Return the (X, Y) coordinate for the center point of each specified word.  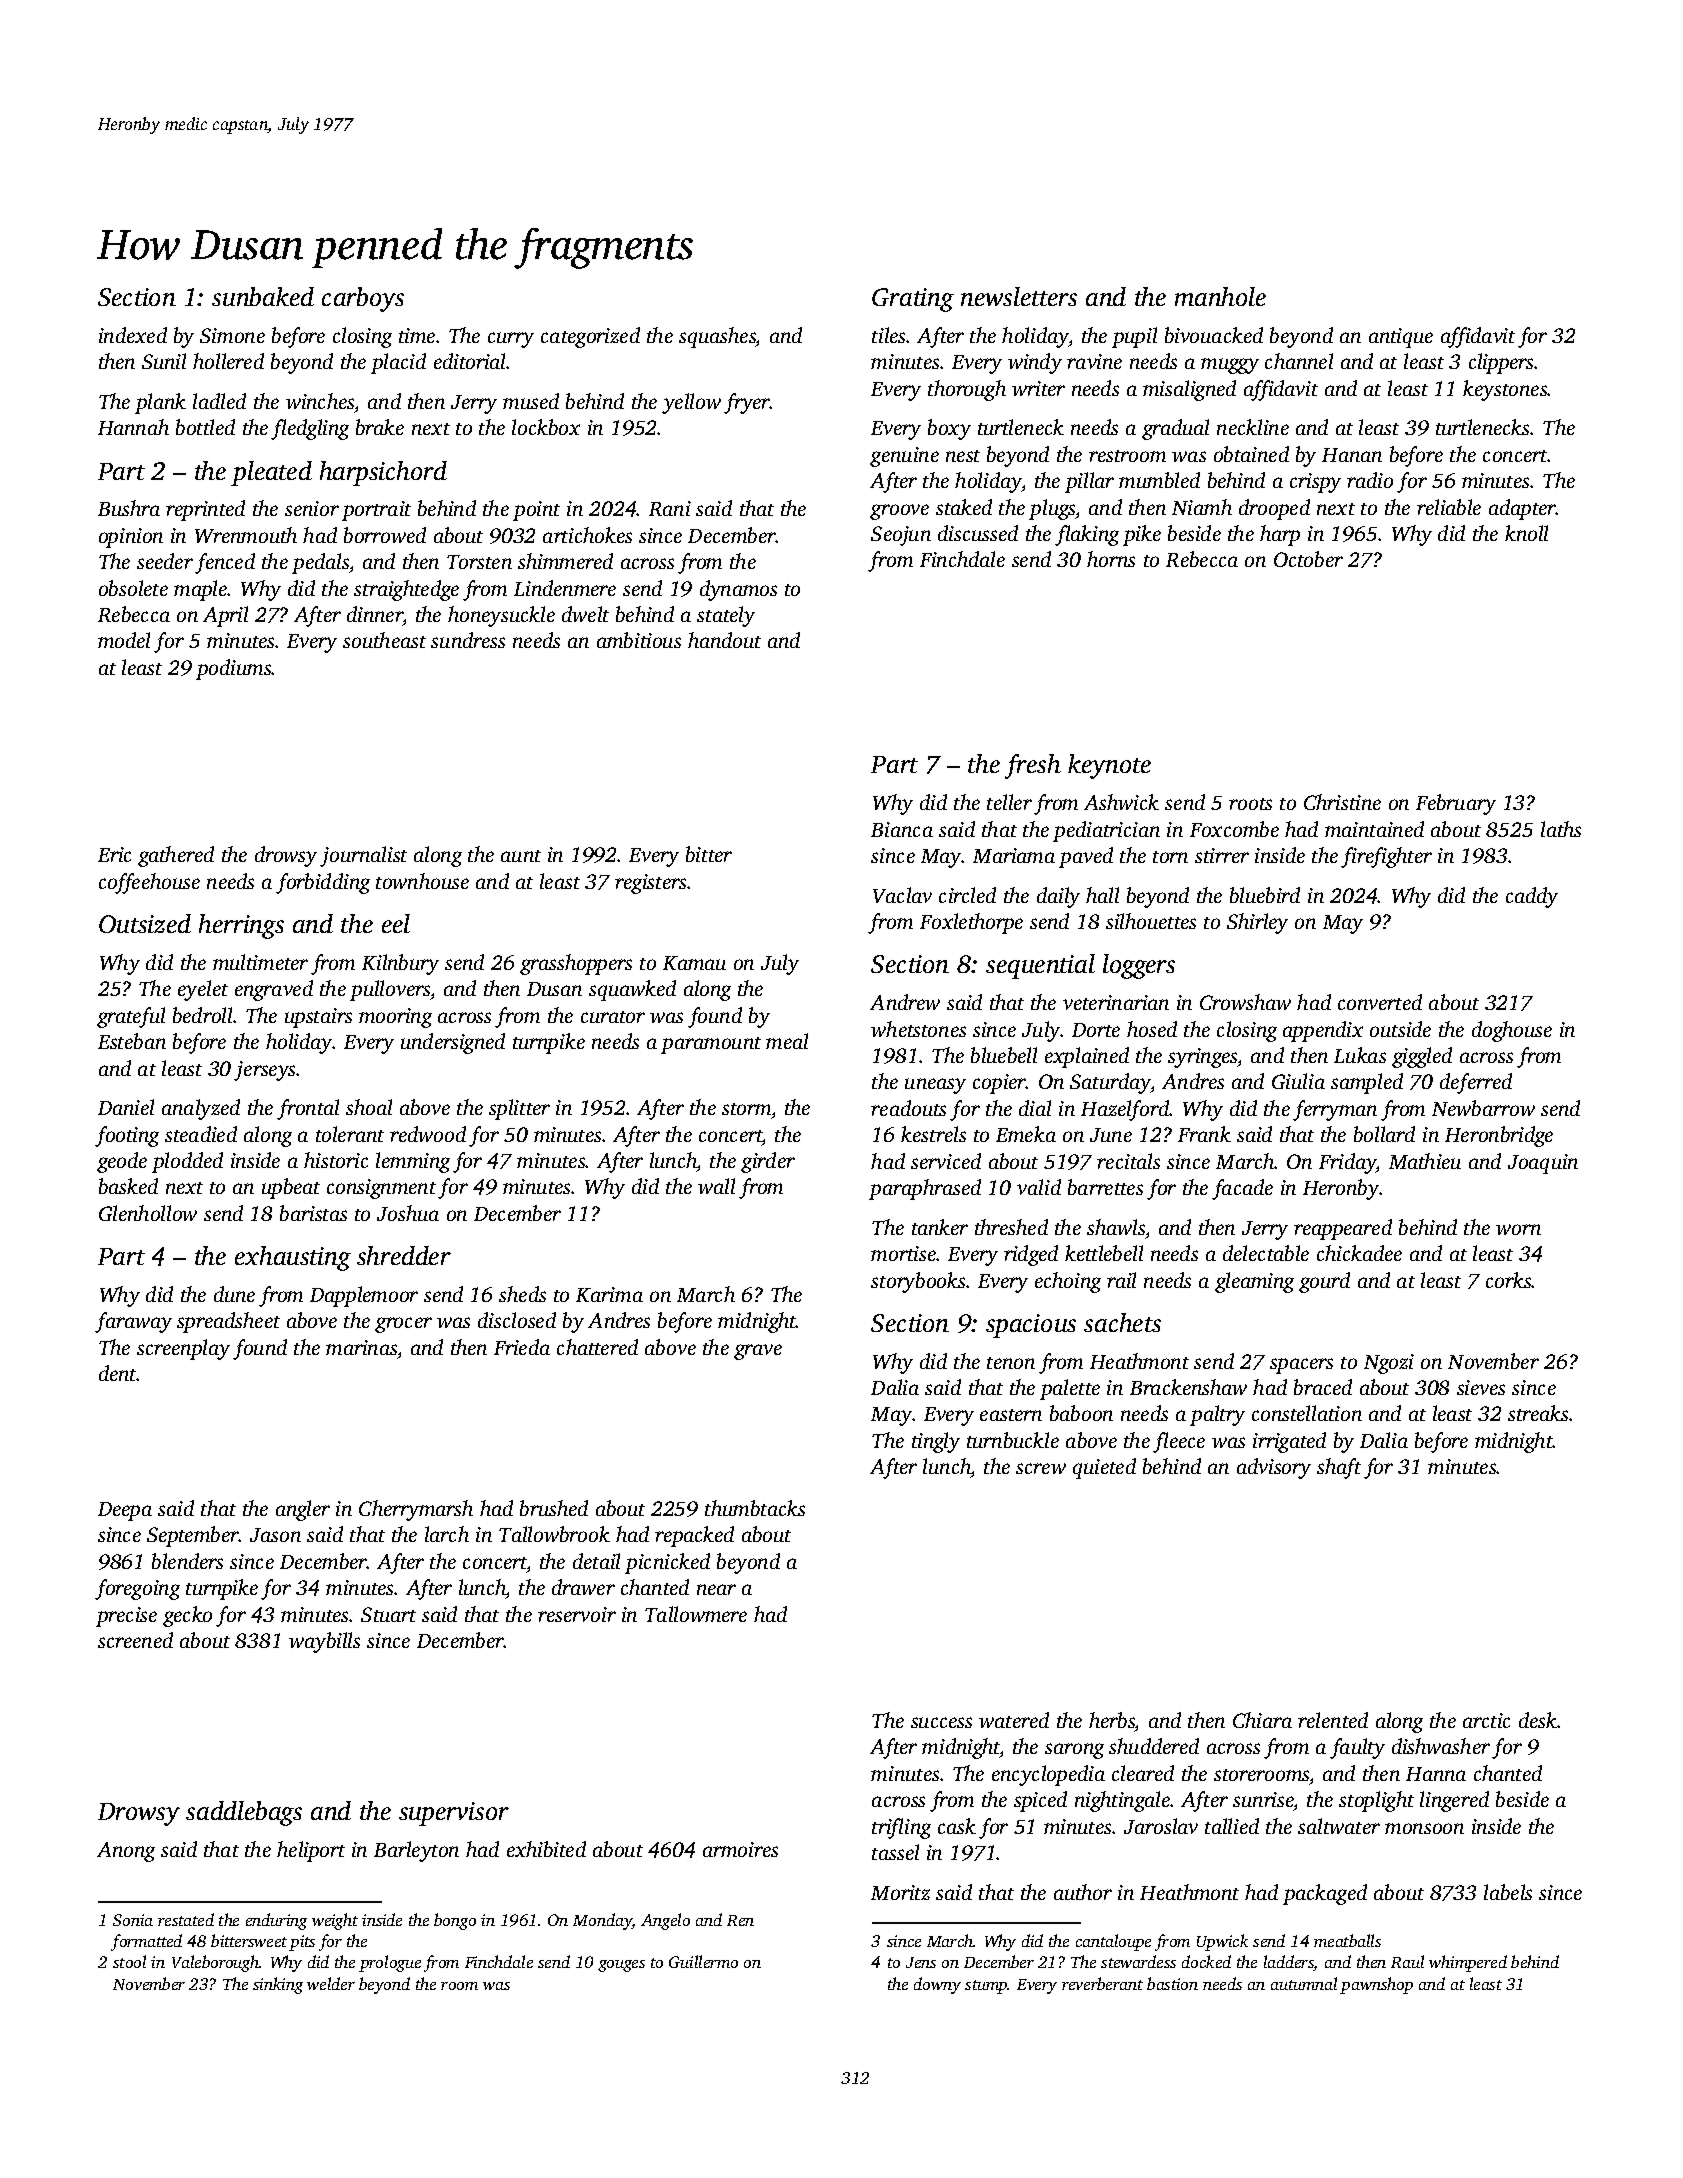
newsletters (1019, 296)
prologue (390, 1963)
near (716, 1589)
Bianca (902, 829)
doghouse (1512, 1031)
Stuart (388, 1614)
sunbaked (263, 296)
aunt (521, 856)
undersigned (453, 1043)
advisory (1274, 1468)
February (1456, 804)
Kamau (694, 963)
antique (1401, 338)
